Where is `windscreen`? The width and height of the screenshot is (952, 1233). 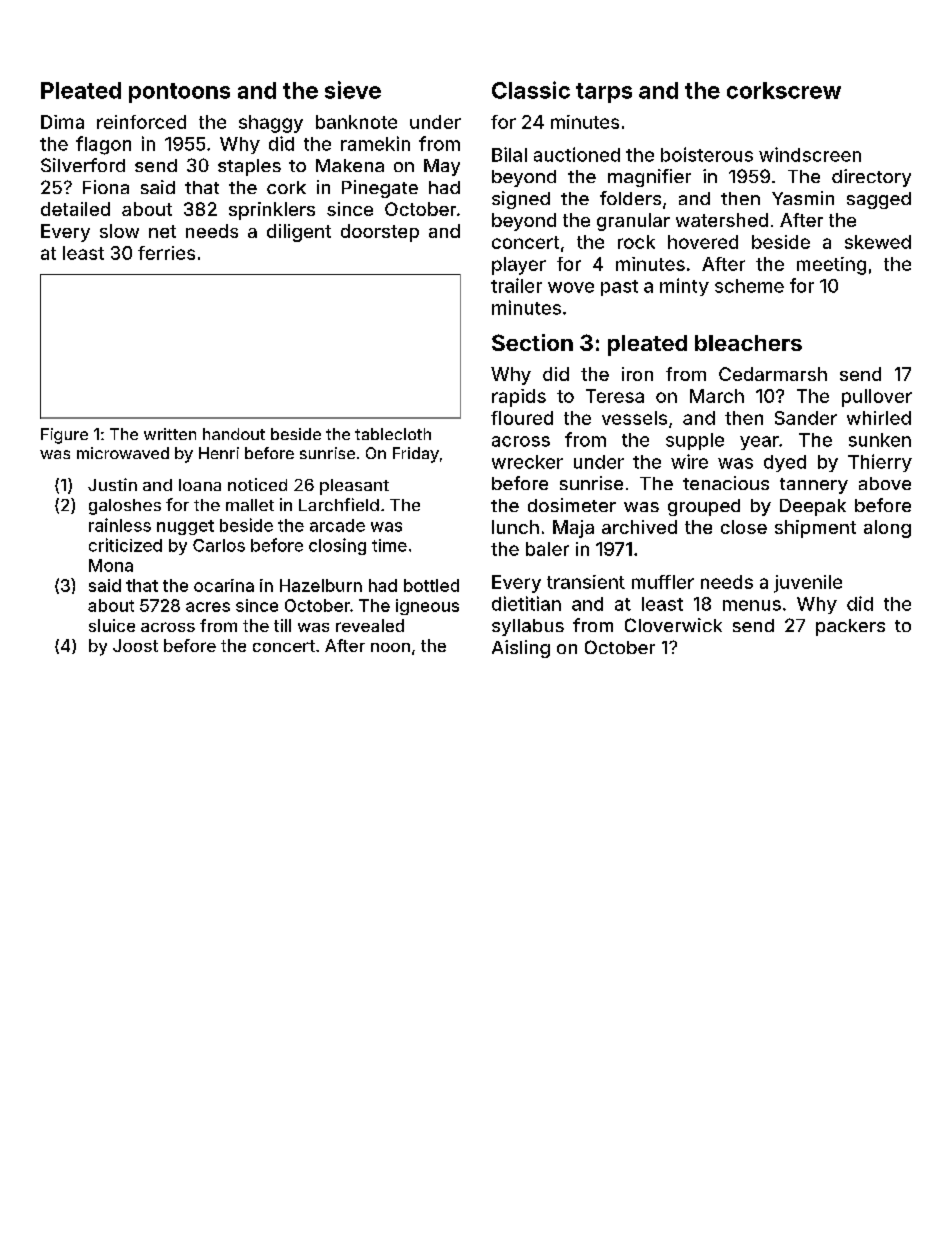
windscreen is located at coordinates (810, 154).
